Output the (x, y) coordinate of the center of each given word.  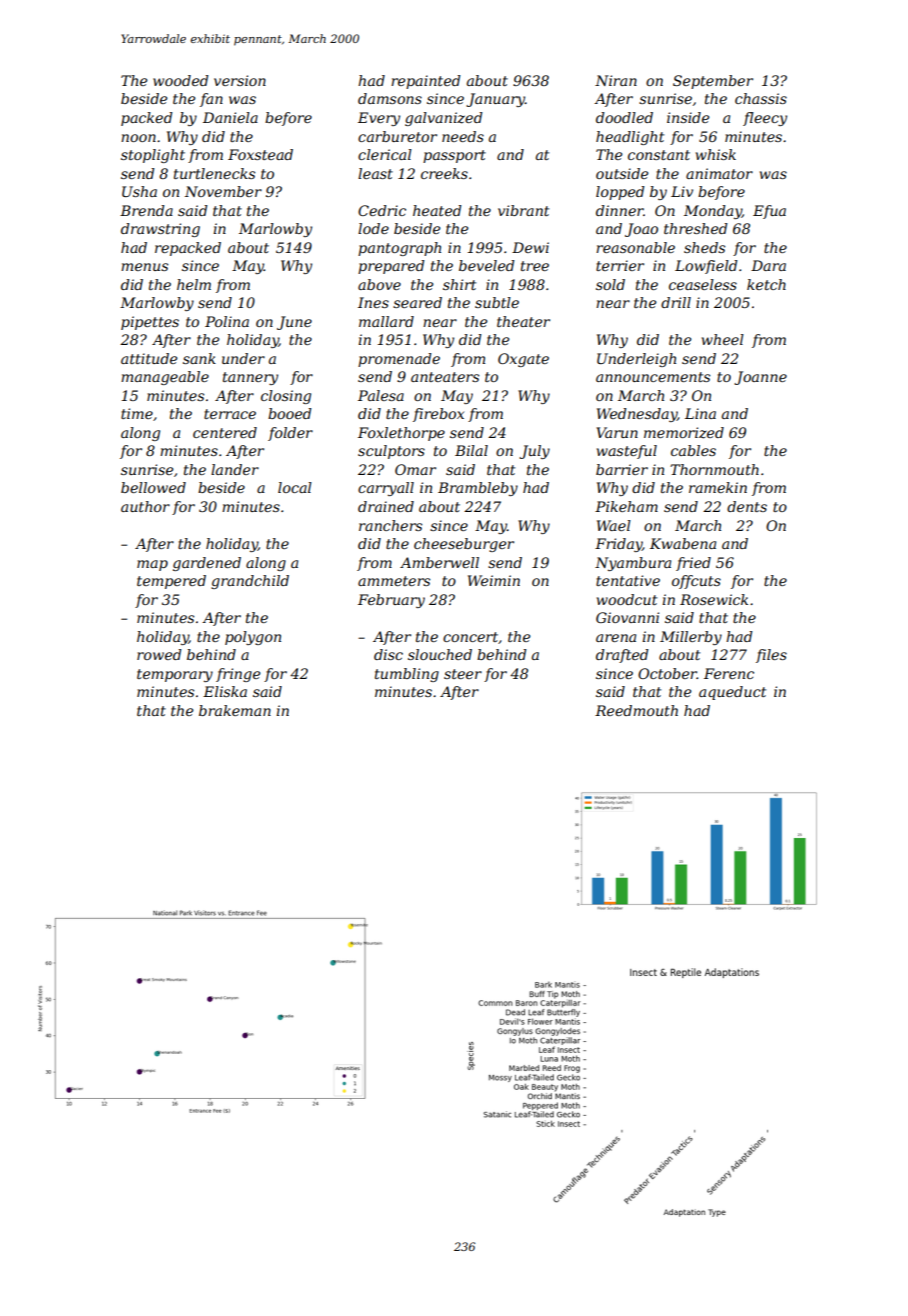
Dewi (530, 247)
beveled (486, 265)
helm (194, 284)
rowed (159, 654)
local (295, 487)
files (771, 656)
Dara (768, 265)
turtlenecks (214, 173)
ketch (766, 284)
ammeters (394, 581)
